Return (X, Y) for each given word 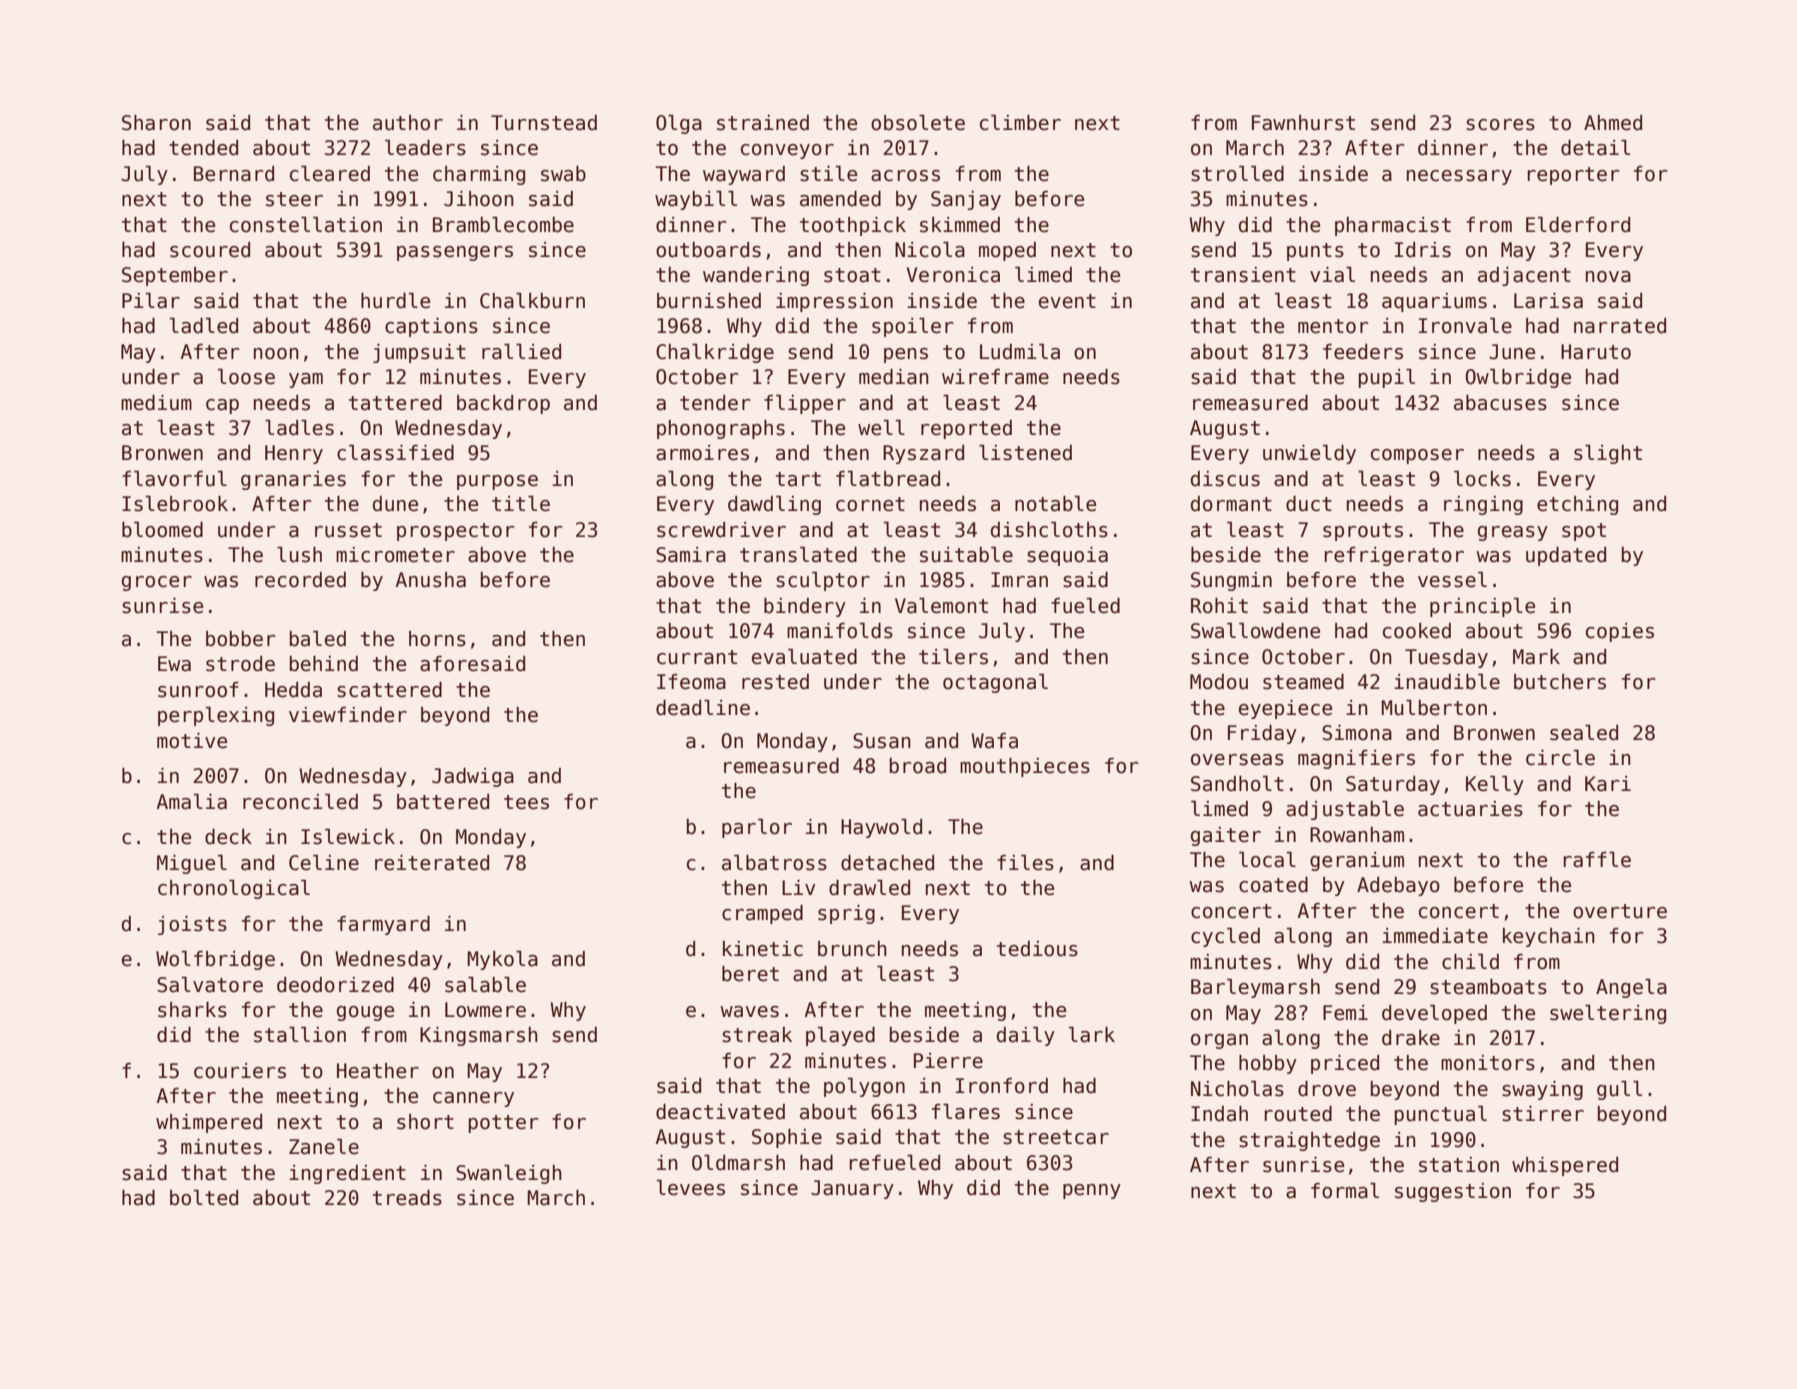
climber (1020, 123)
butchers (1560, 682)
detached (887, 863)
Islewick (348, 837)
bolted (204, 1198)
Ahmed (1613, 123)
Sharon (156, 123)
